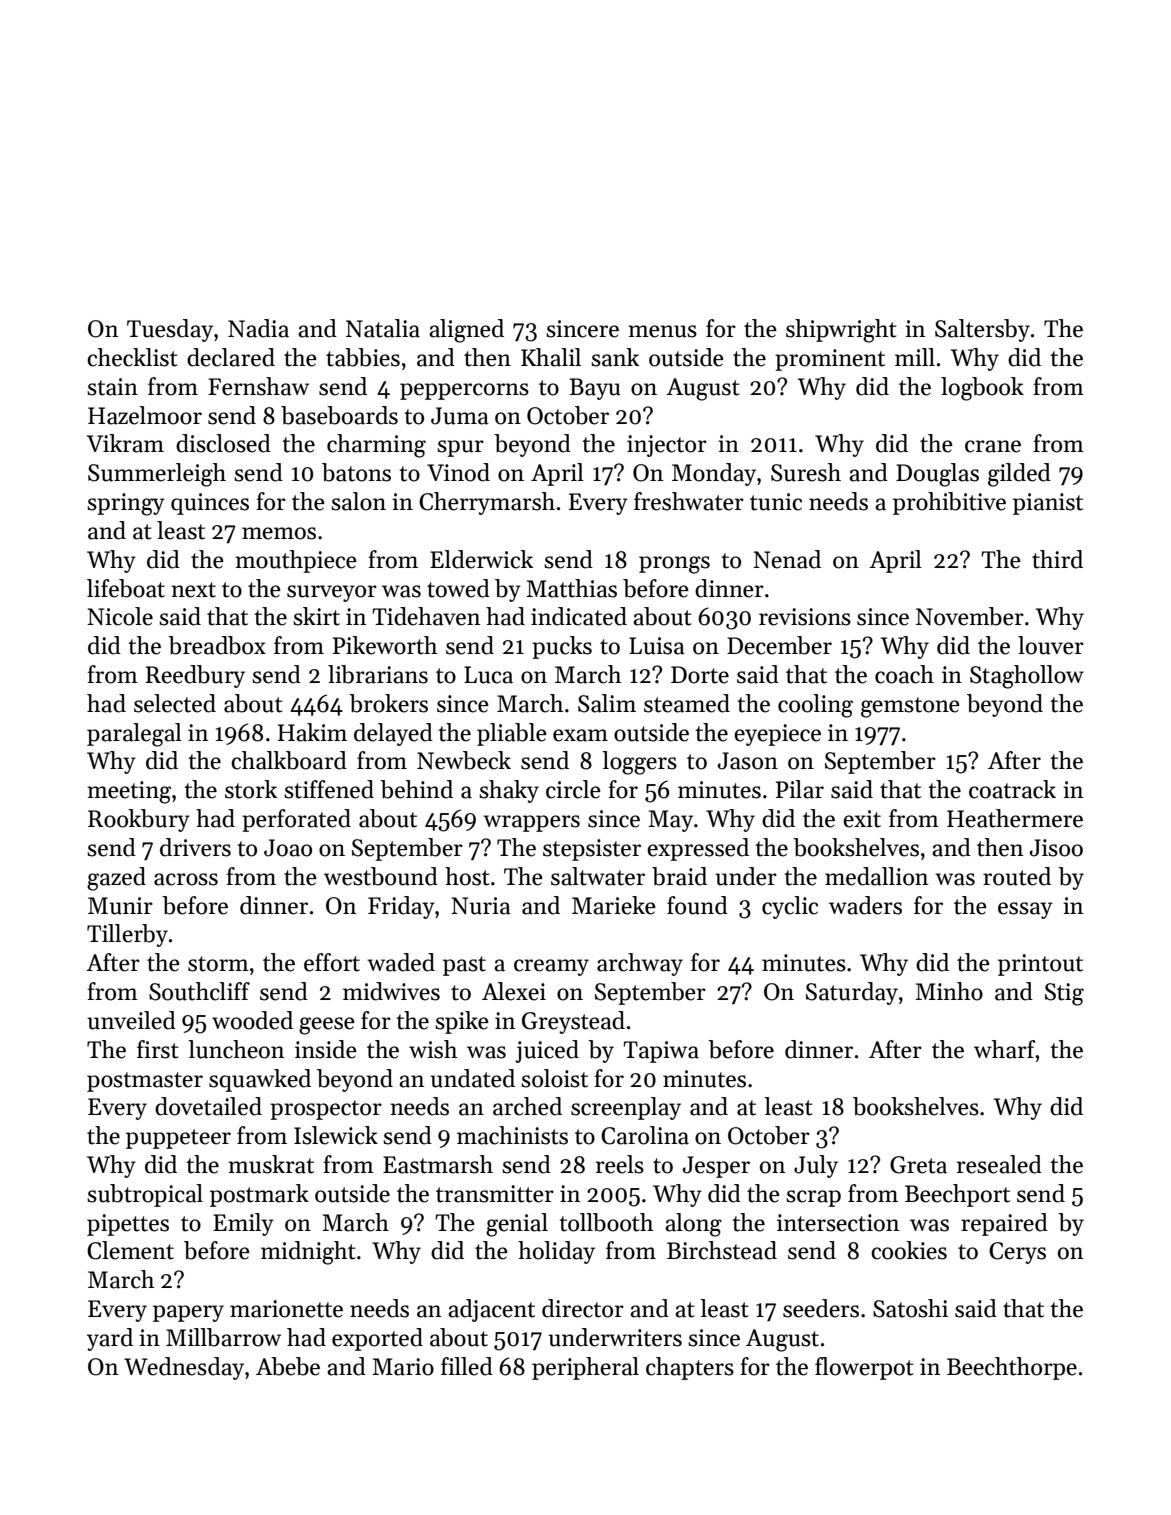 This screenshot has height=1515, width=1171. Describe the element at coordinates (512, 1135) in the screenshot. I see `machinists` at that location.
